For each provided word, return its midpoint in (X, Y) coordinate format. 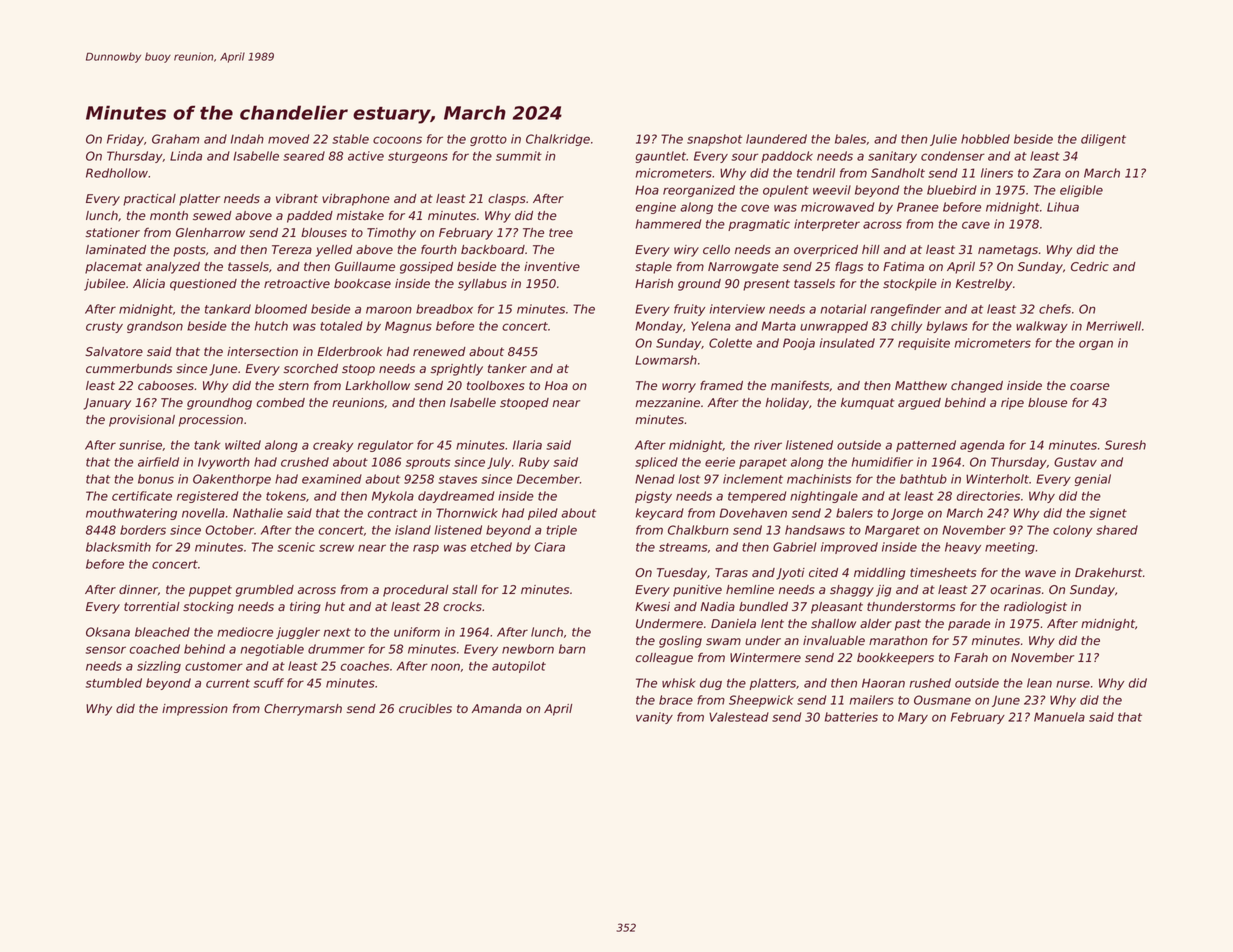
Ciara (549, 547)
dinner (138, 589)
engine (656, 208)
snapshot (714, 140)
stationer (112, 232)
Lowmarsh (666, 360)
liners (997, 173)
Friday (125, 140)
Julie (943, 140)
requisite (924, 344)
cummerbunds (129, 368)
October (229, 530)
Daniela (733, 623)
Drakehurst (1109, 572)
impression (195, 710)
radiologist (1035, 608)
